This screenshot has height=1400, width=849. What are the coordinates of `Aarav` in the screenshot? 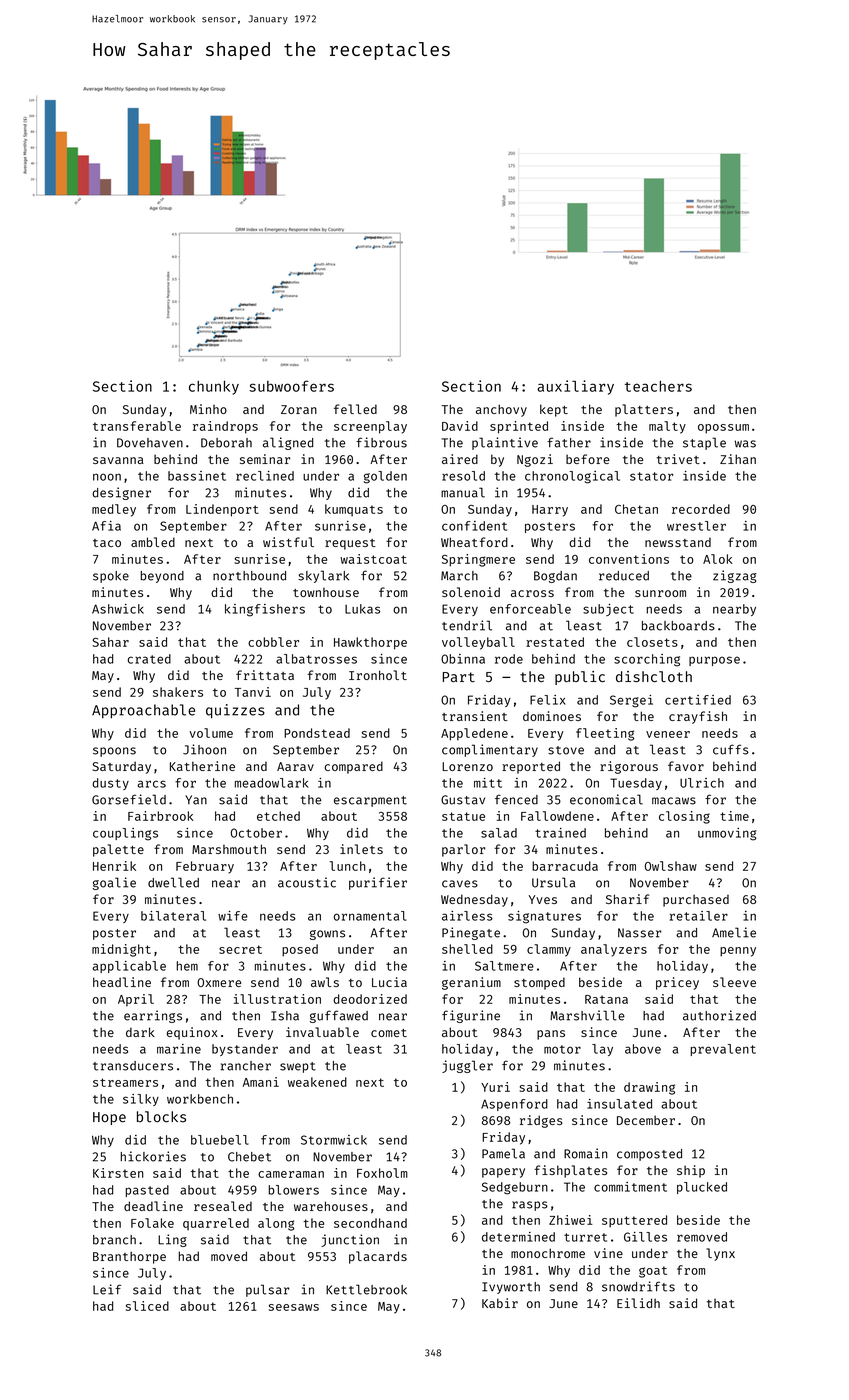 It's located at (295, 766).
